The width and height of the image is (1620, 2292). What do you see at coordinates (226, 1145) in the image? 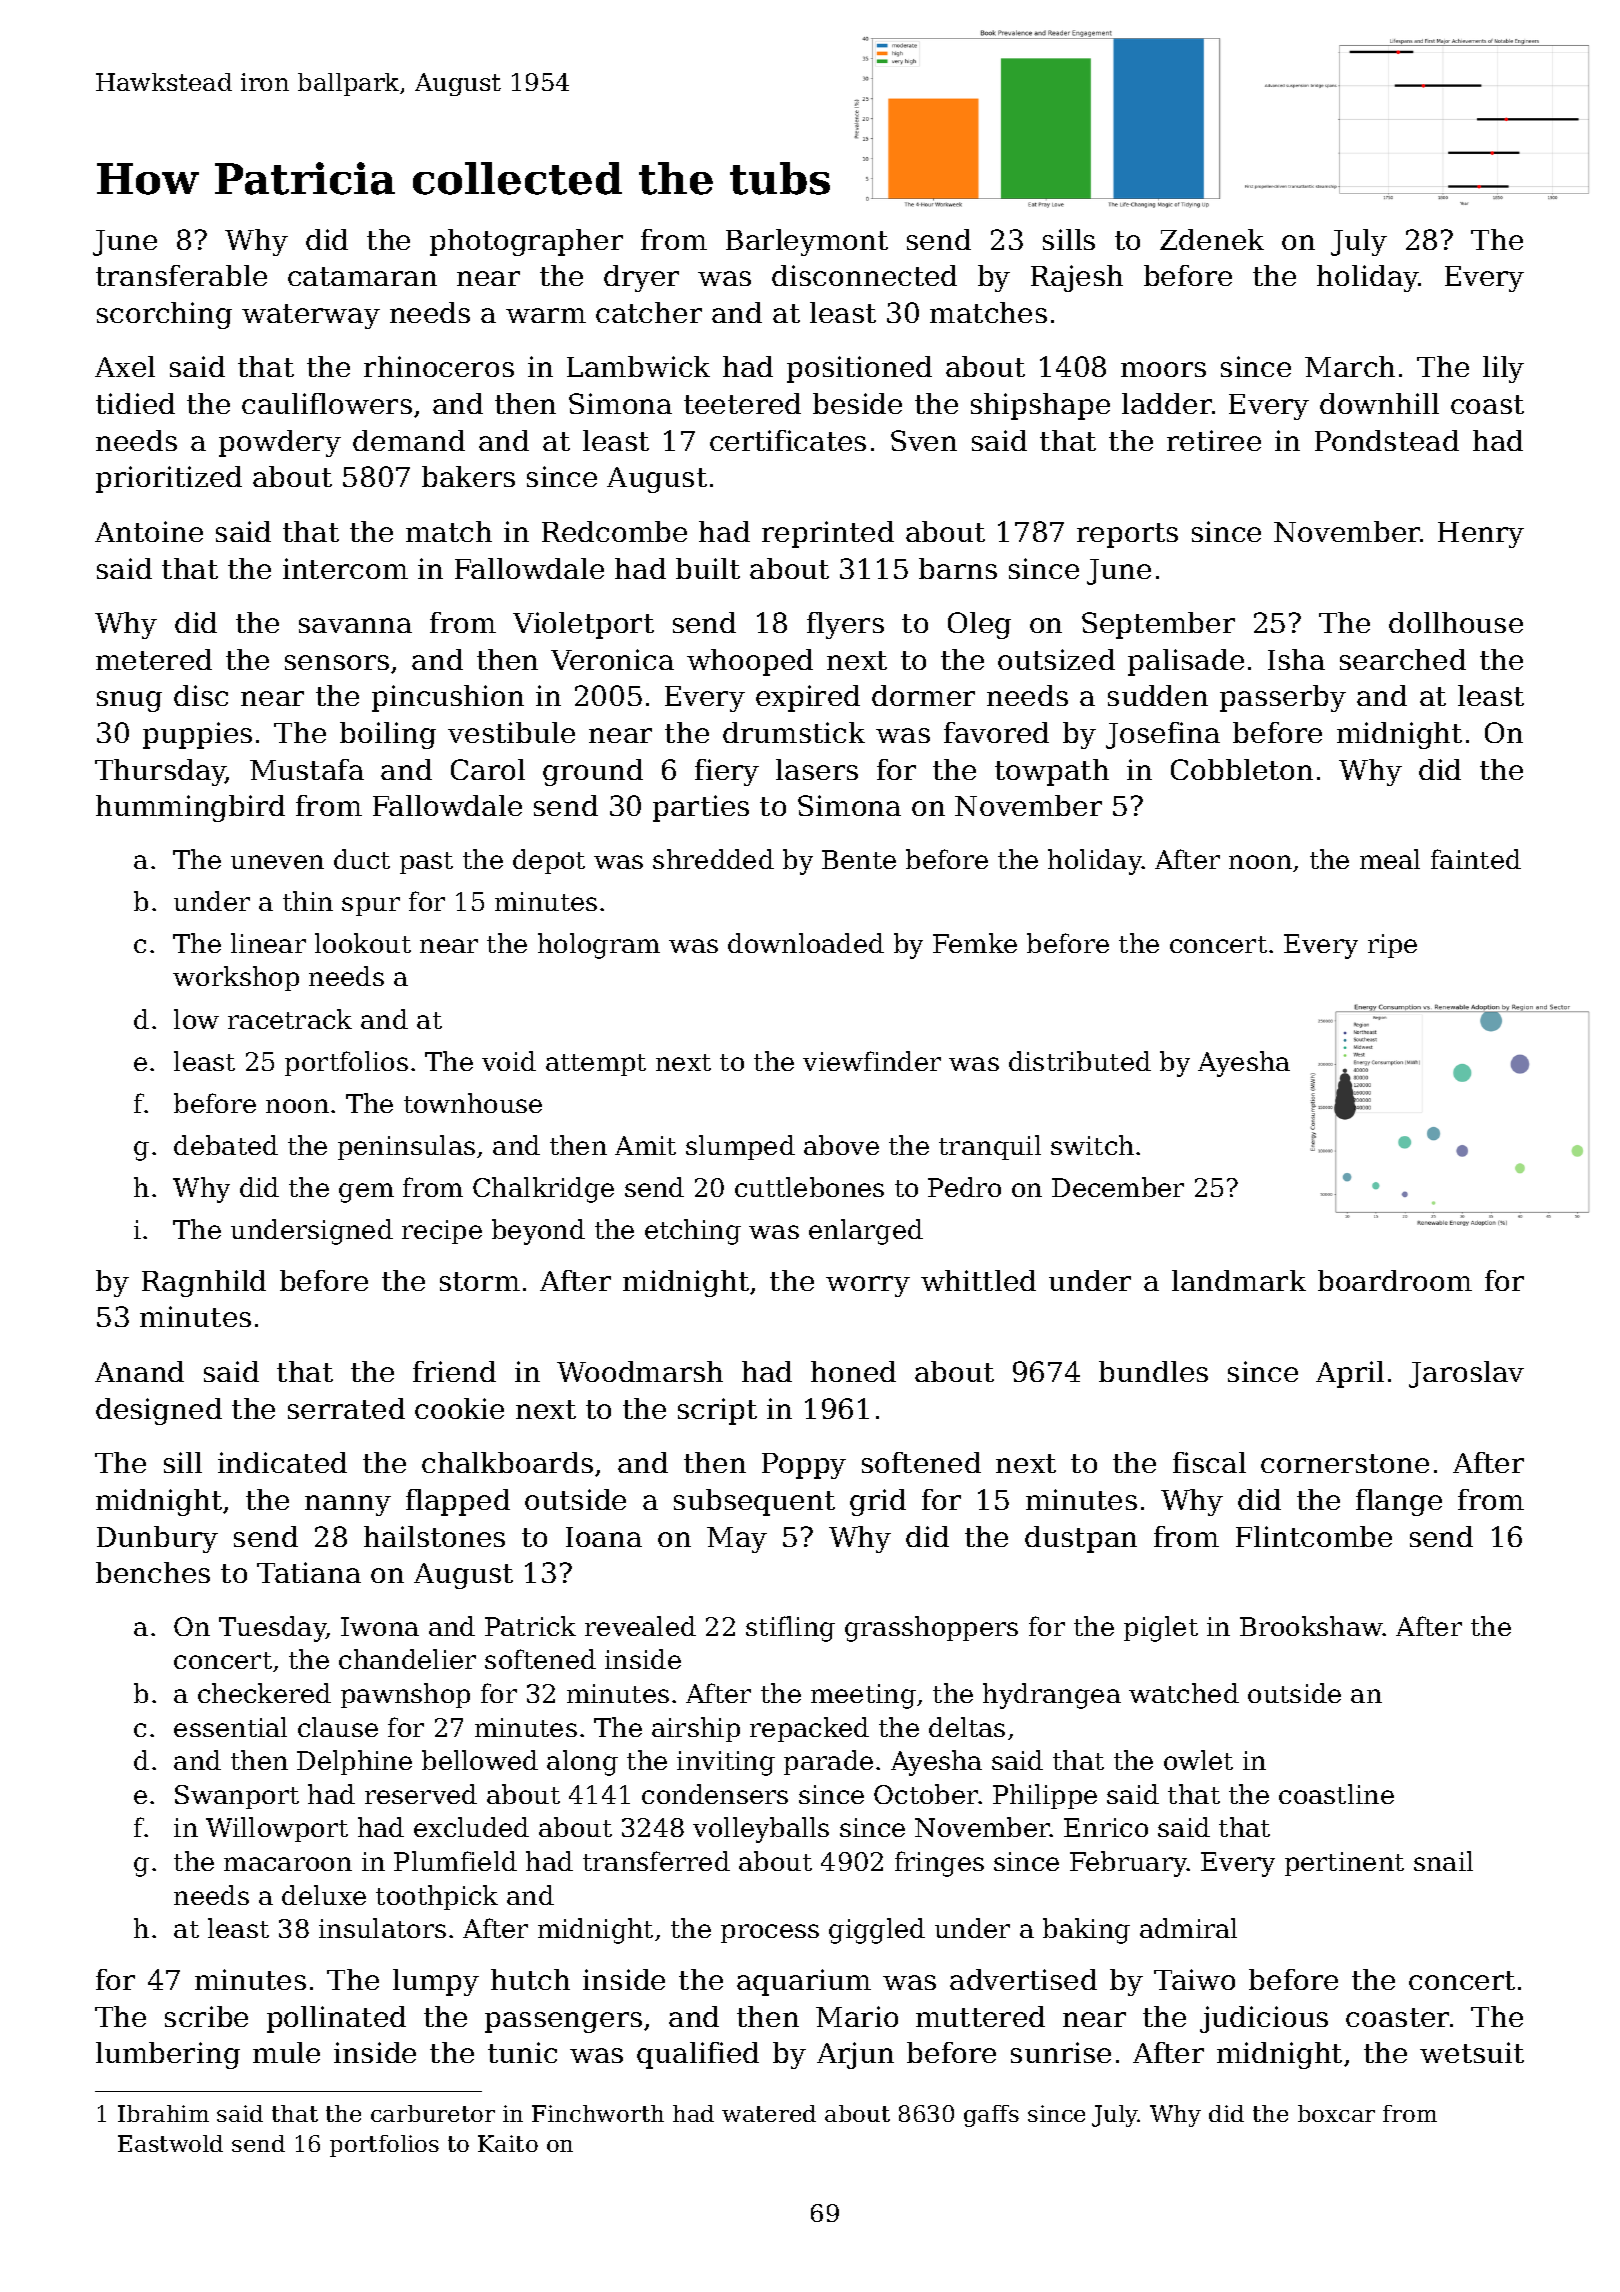
I see `debated` at bounding box center [226, 1145].
